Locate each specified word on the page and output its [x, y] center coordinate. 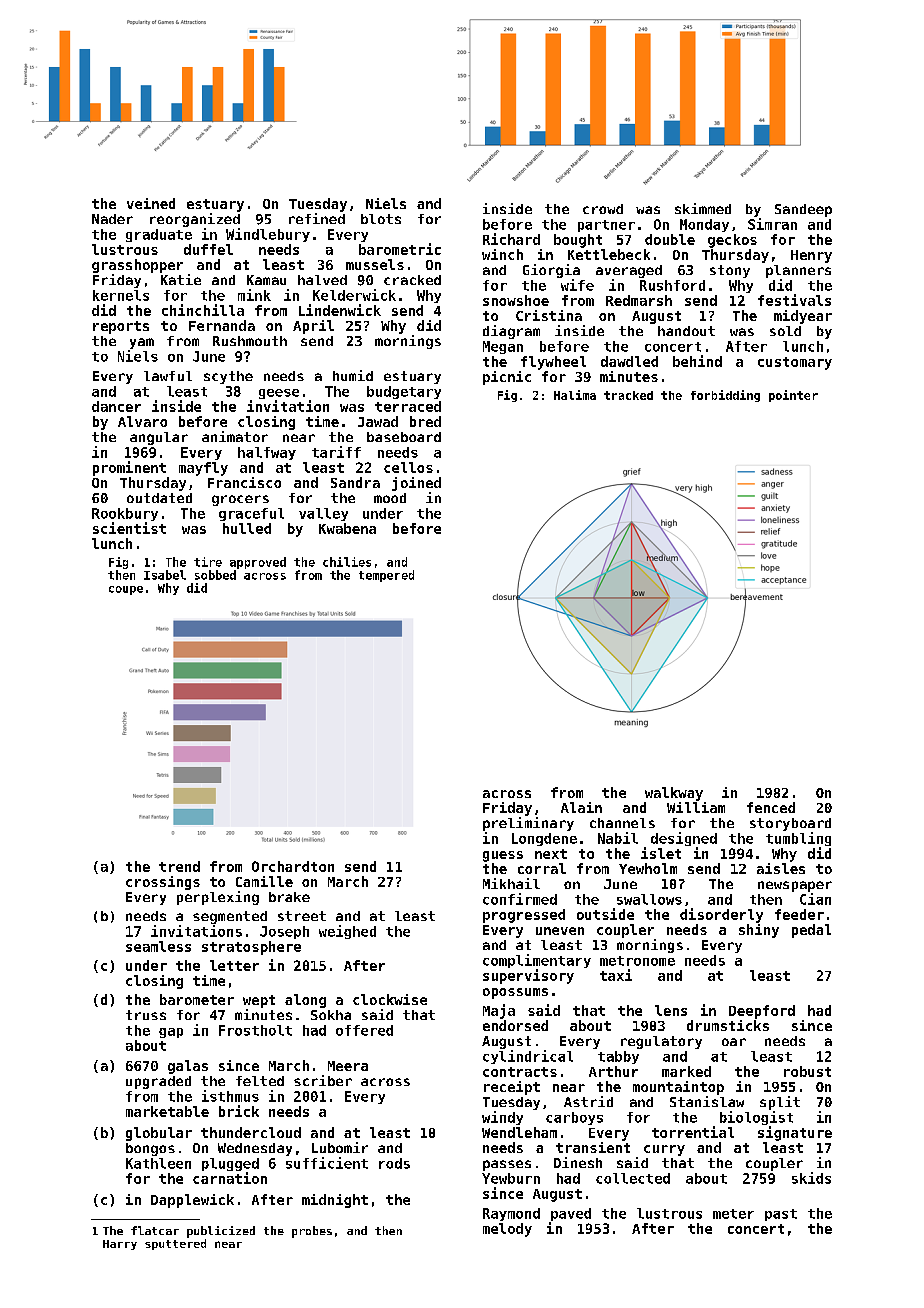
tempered [386, 576]
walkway [674, 794]
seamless [158, 946]
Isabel [165, 575]
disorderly [721, 915]
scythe [228, 377]
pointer [793, 396]
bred [425, 421]
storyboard [790, 824]
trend [179, 866]
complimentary [537, 961]
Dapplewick [192, 1201]
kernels [121, 295]
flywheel [553, 363]
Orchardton [293, 866]
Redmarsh [639, 300]
